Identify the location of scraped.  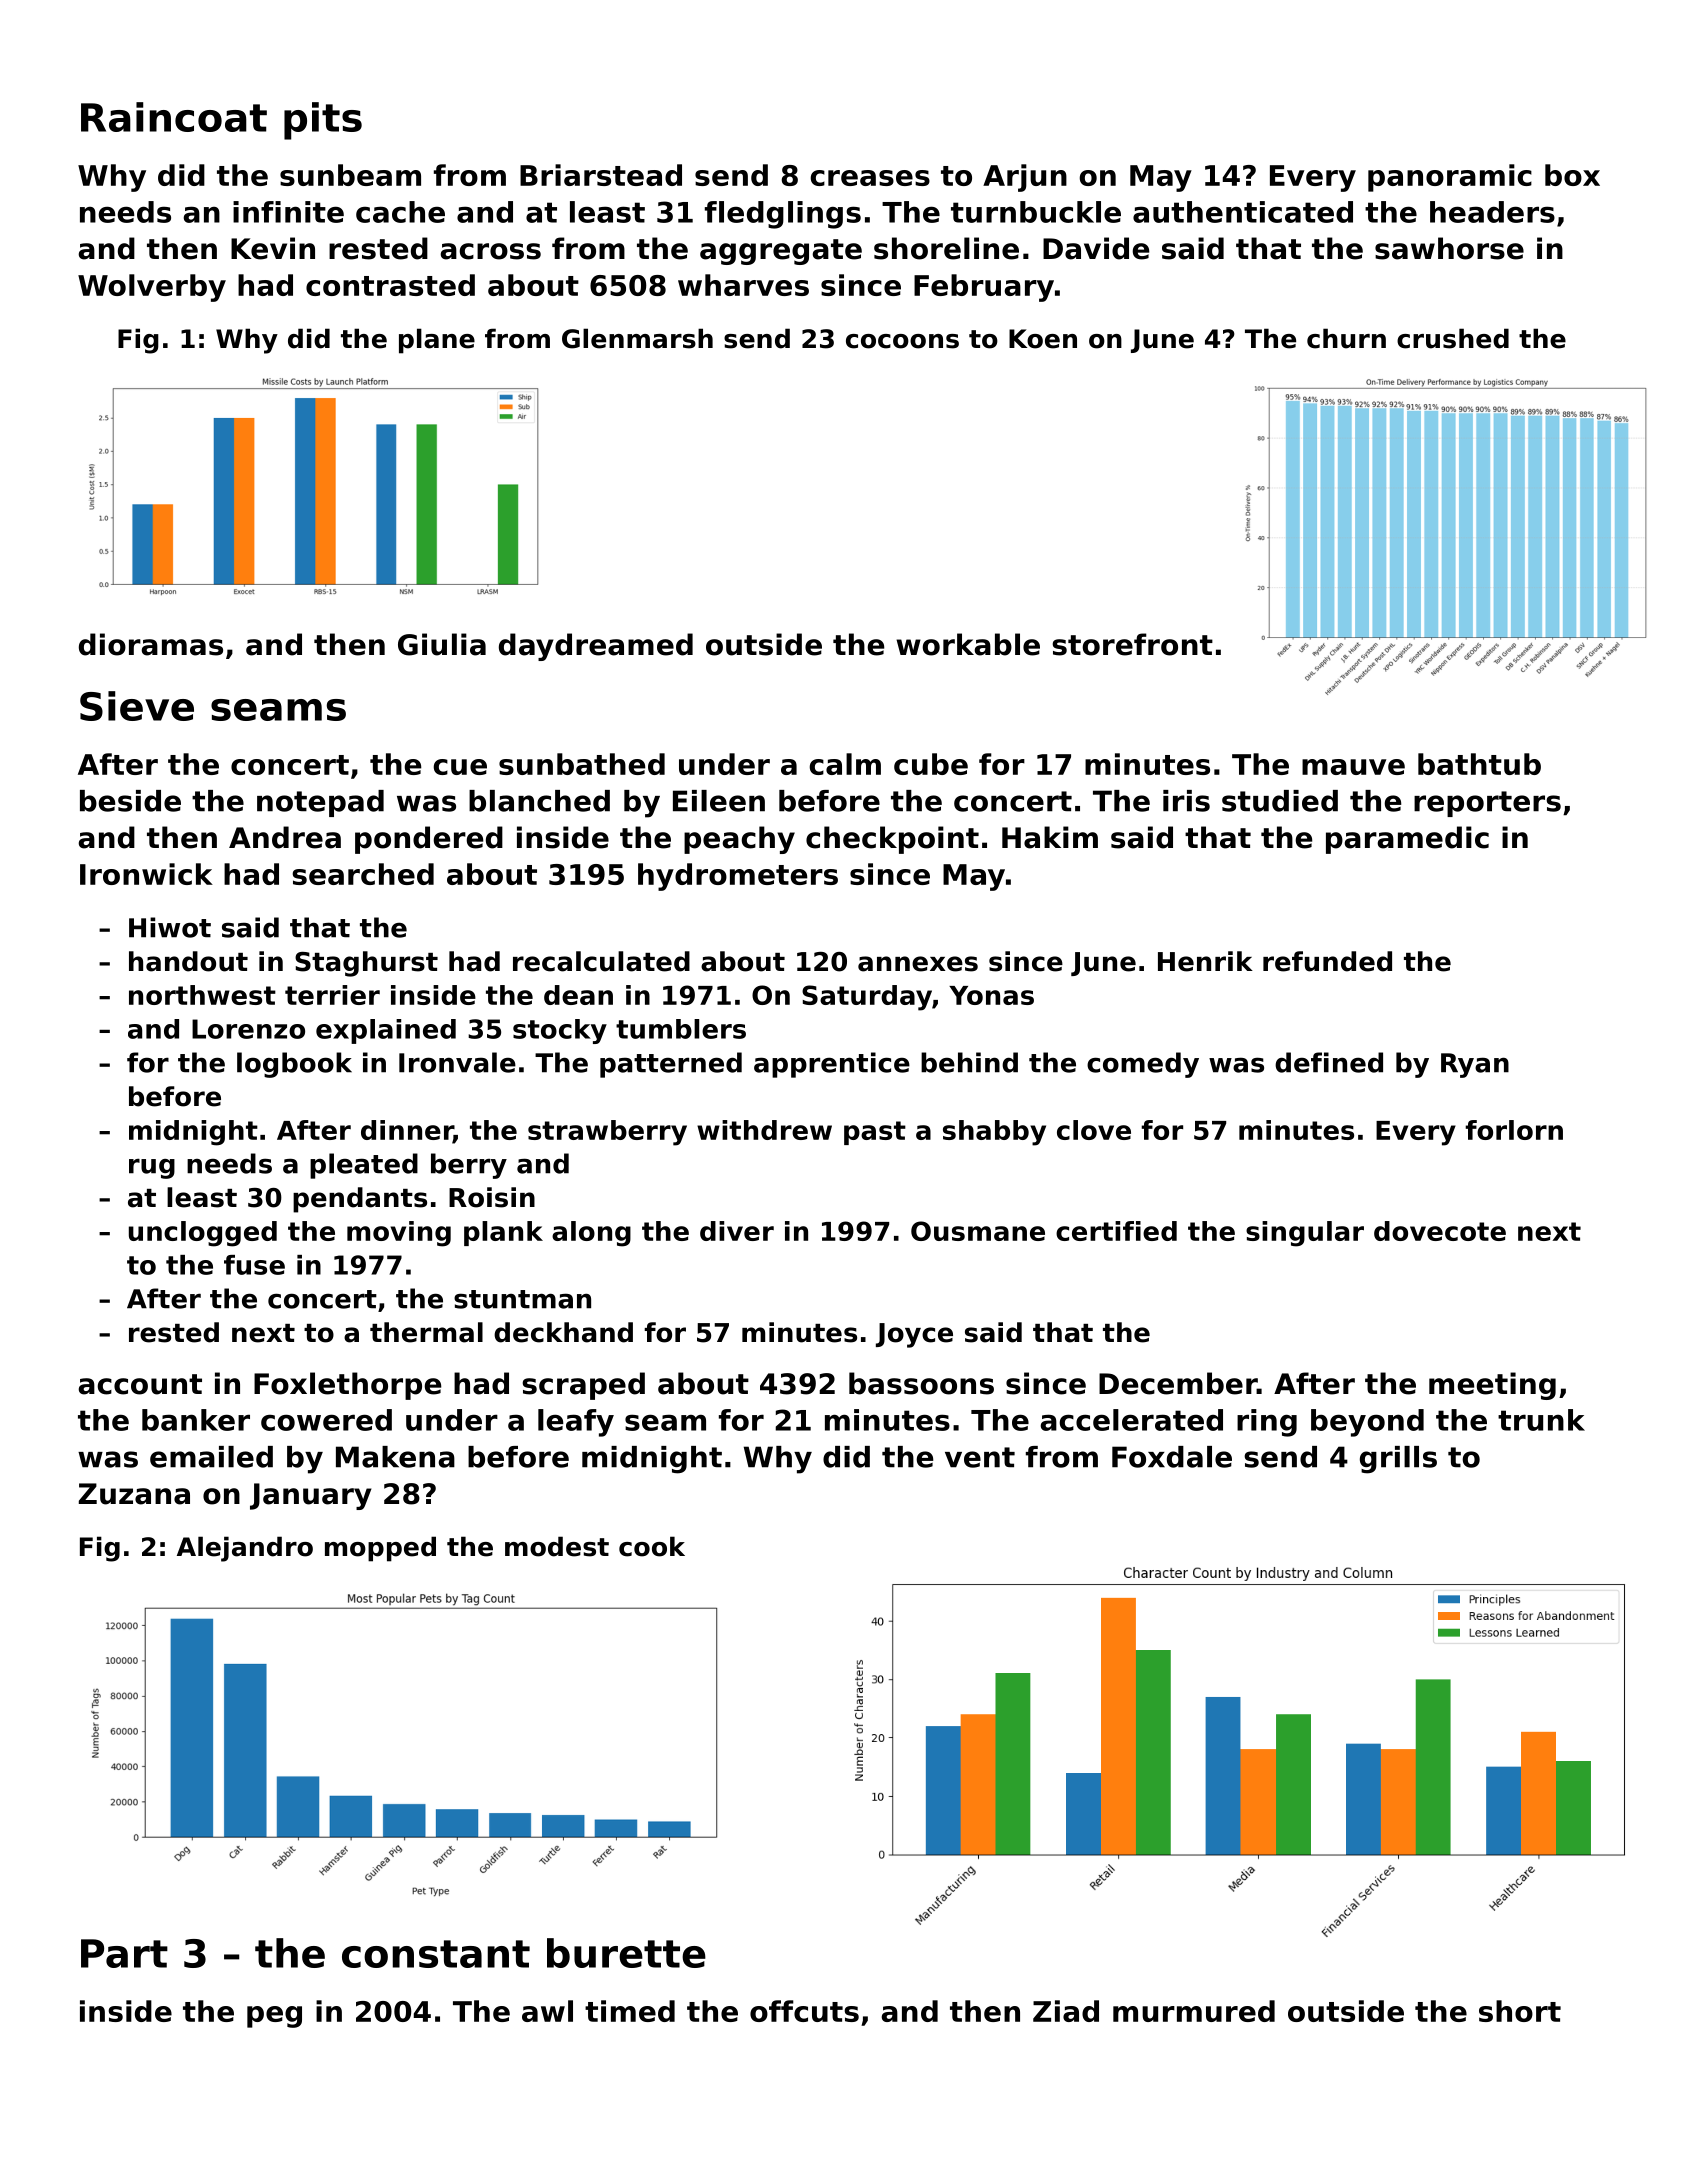
(583, 1386).
